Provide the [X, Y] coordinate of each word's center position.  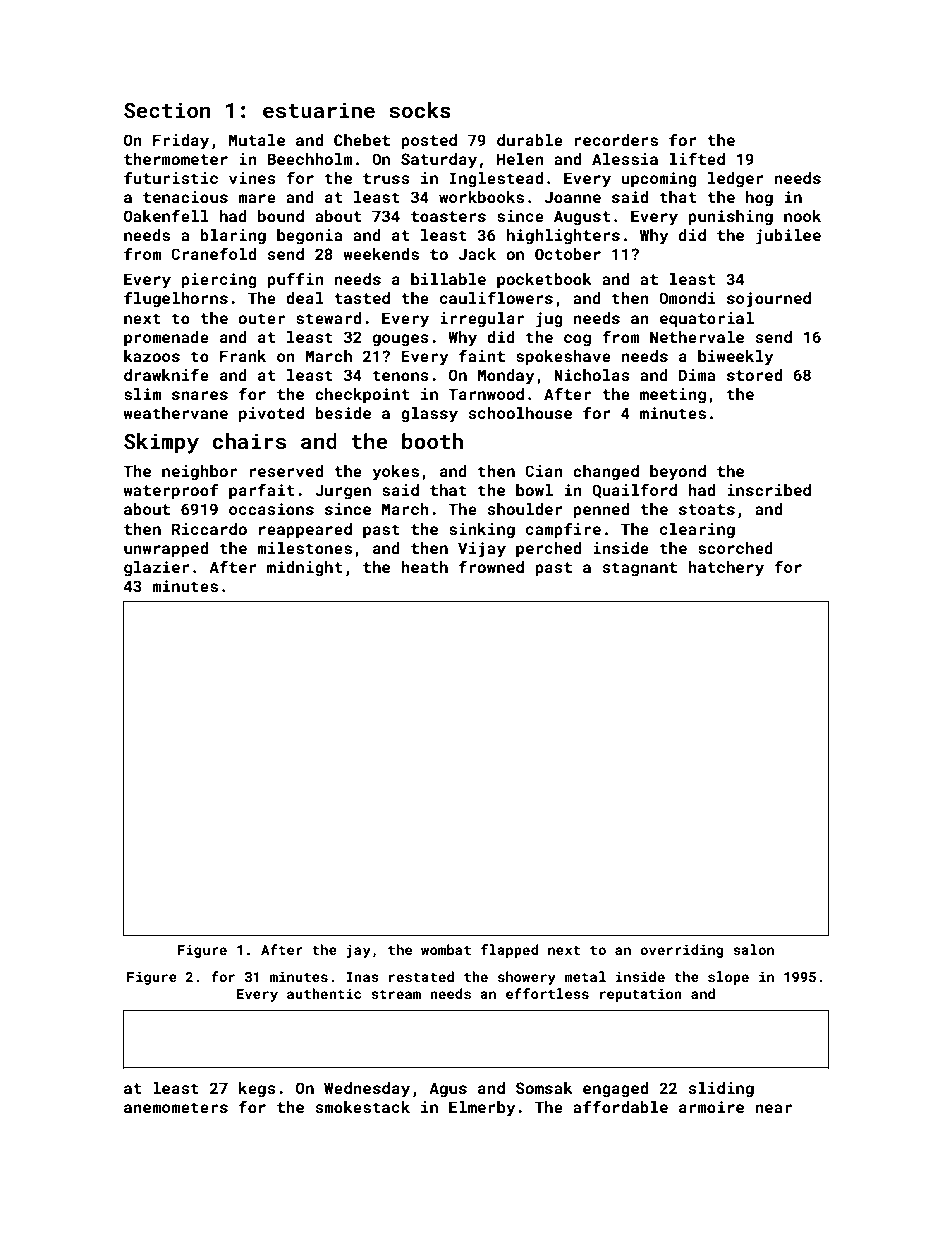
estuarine [319, 110]
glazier [157, 569]
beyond [678, 473]
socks [420, 110]
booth [432, 441]
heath [424, 567]
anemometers [176, 1107]
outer [261, 318]
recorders [616, 140]
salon [753, 949]
